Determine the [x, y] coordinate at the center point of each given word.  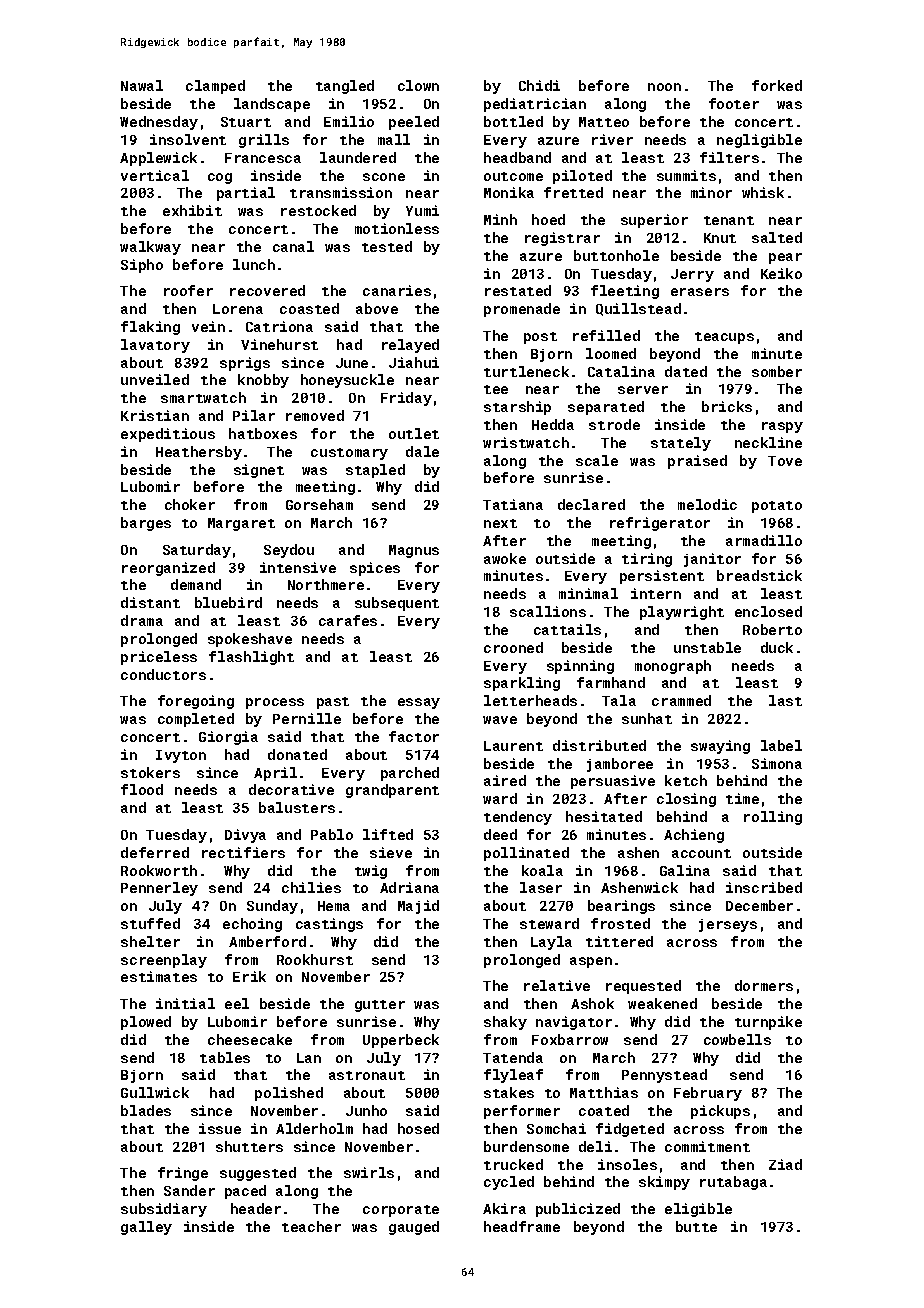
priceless [159, 658]
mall [394, 139]
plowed [146, 1023]
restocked [318, 210]
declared [591, 504]
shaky [505, 1023]
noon [664, 87]
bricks [727, 406]
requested [643, 987]
